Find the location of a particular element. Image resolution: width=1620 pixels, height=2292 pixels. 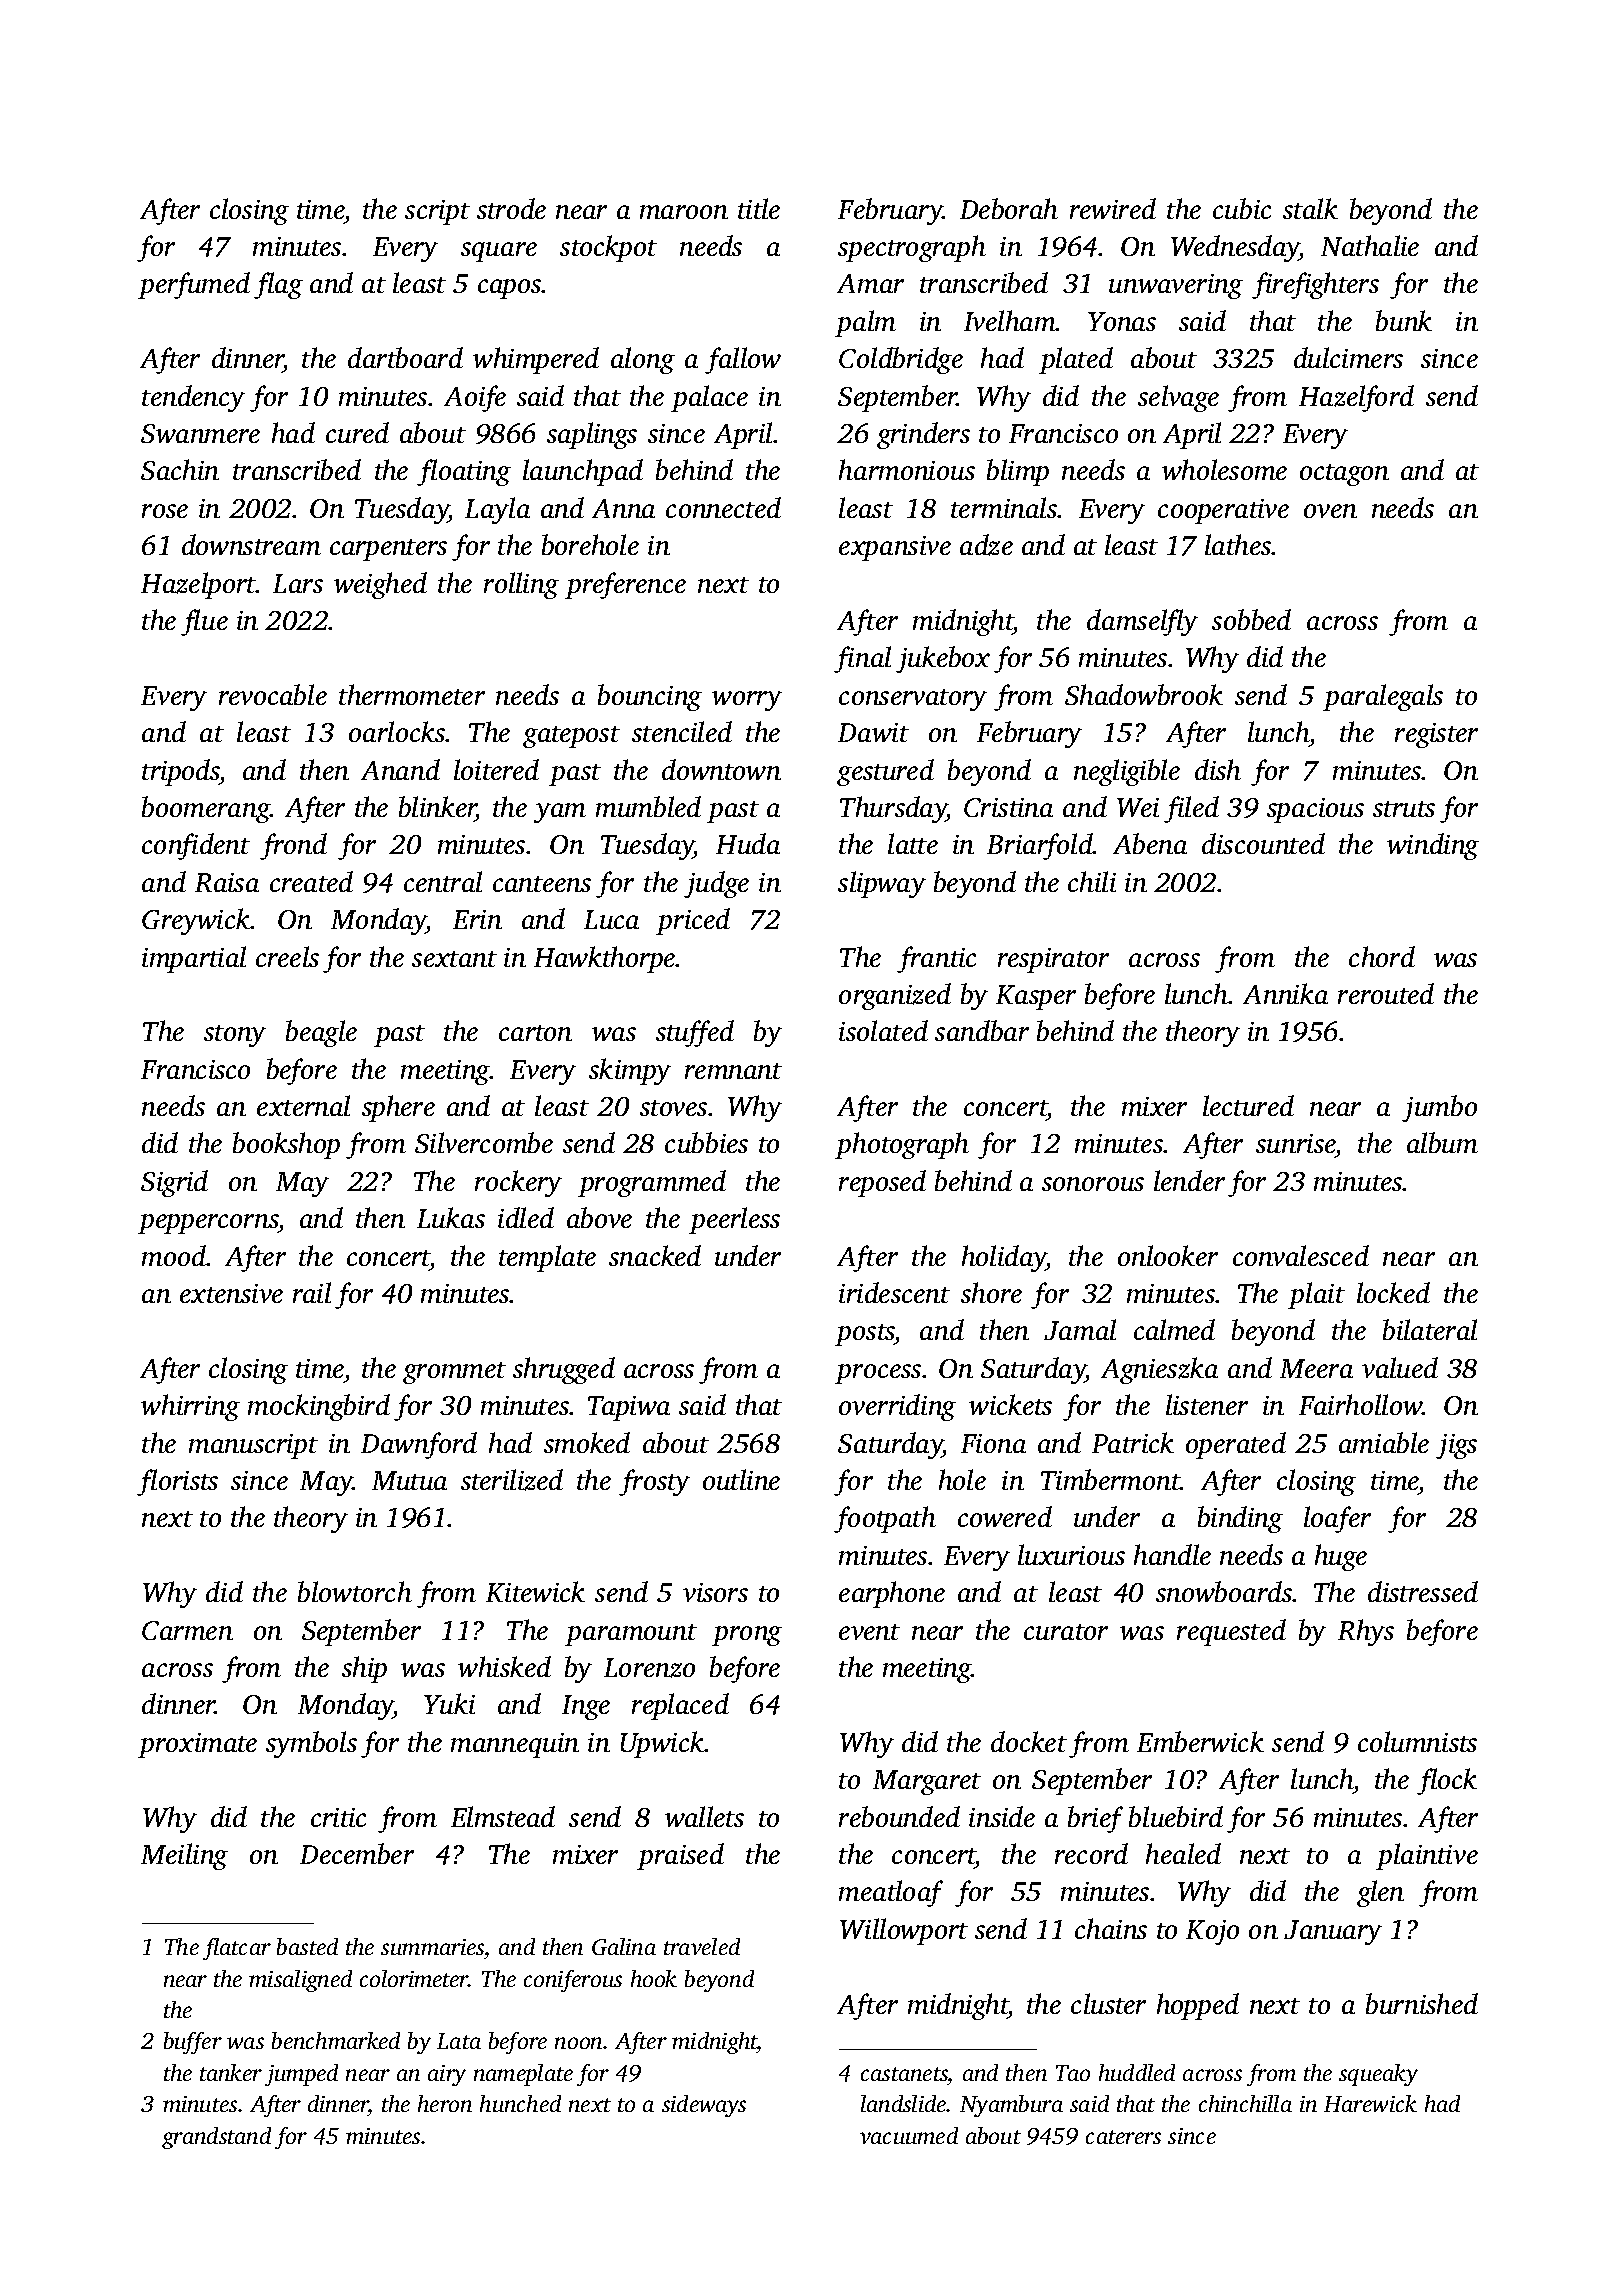

rerouted is located at coordinates (1386, 993).
